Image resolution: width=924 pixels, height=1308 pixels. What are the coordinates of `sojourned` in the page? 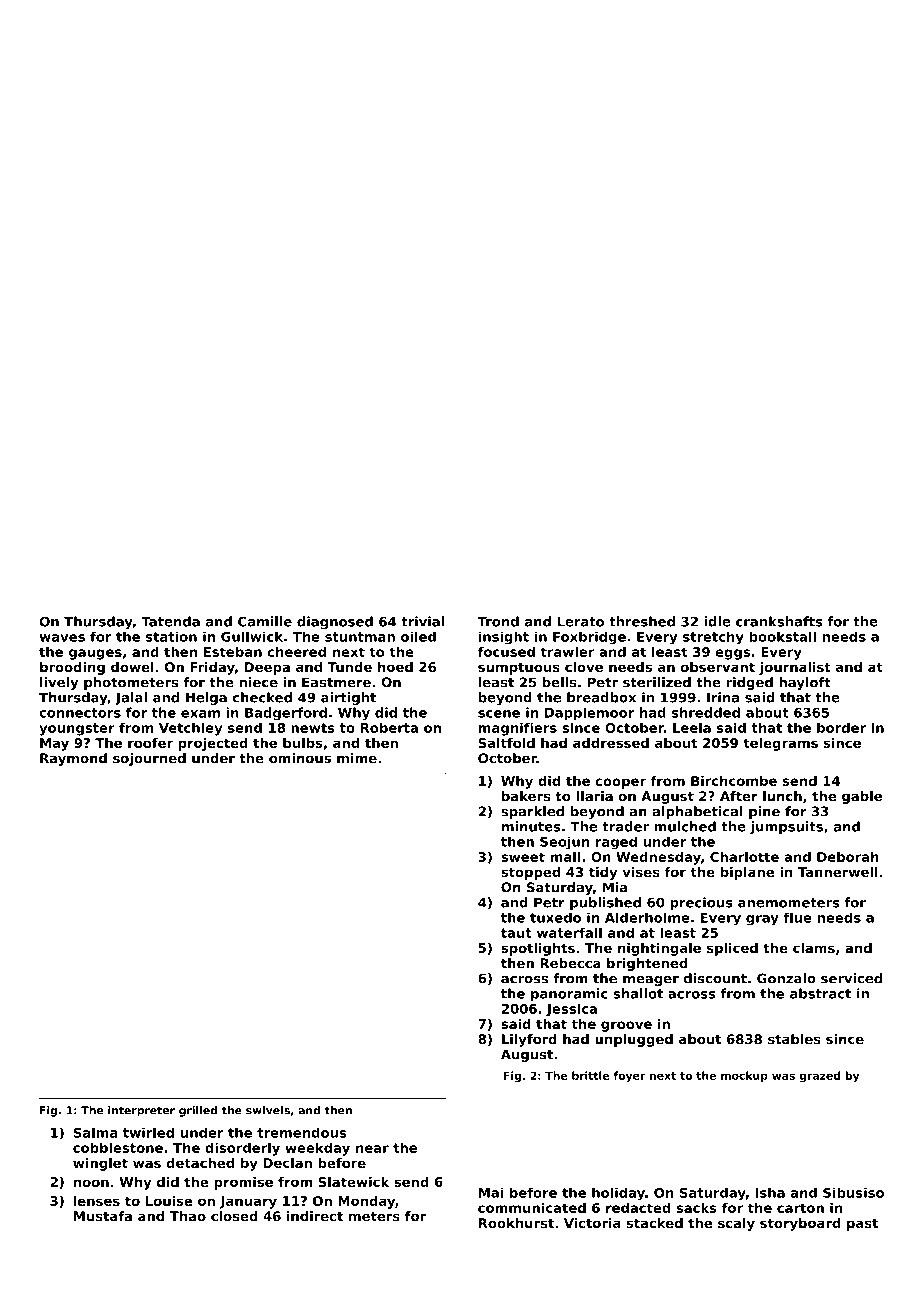 It's located at (149, 759).
